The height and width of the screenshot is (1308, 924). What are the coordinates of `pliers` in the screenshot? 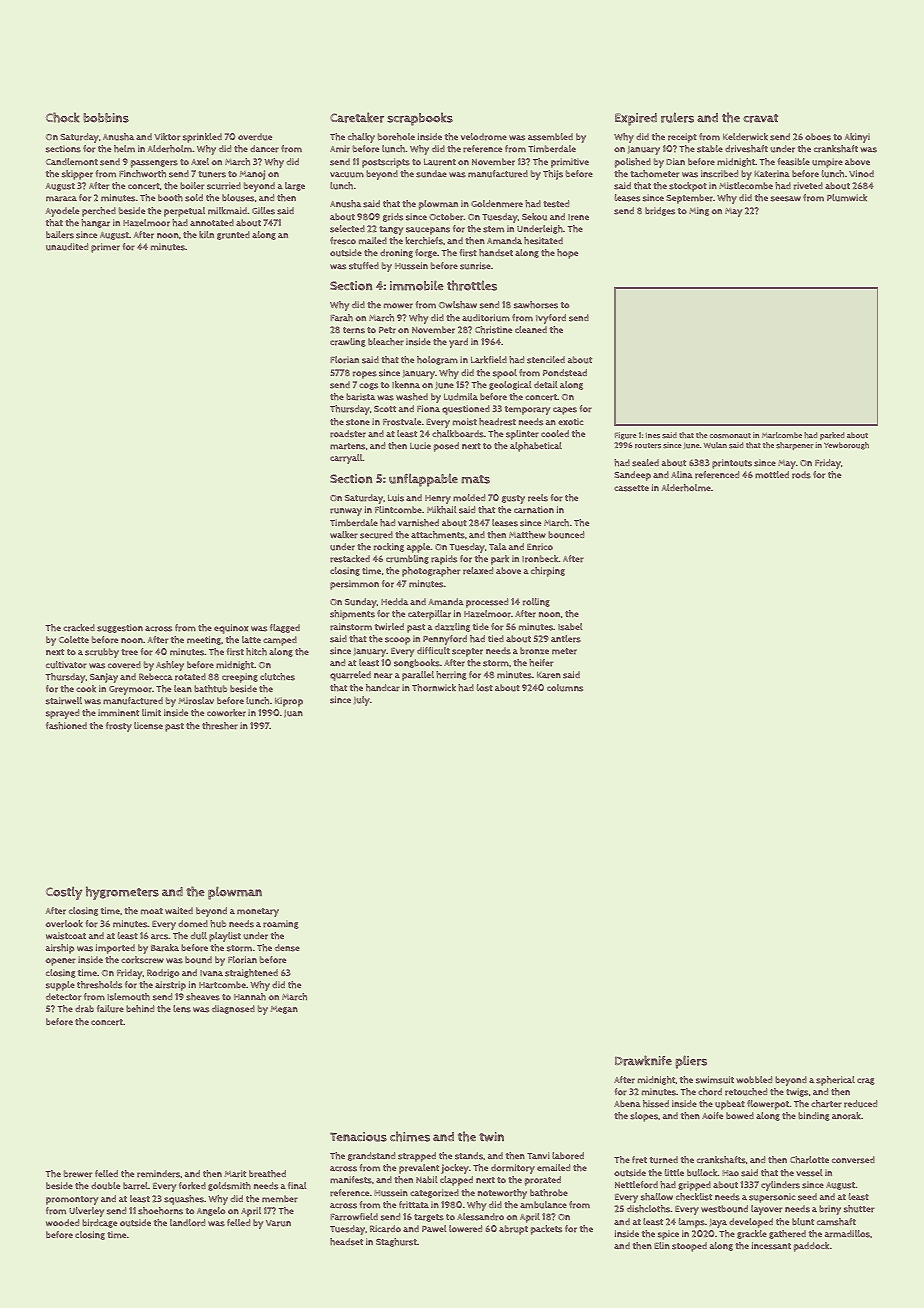 It's located at (691, 1062).
